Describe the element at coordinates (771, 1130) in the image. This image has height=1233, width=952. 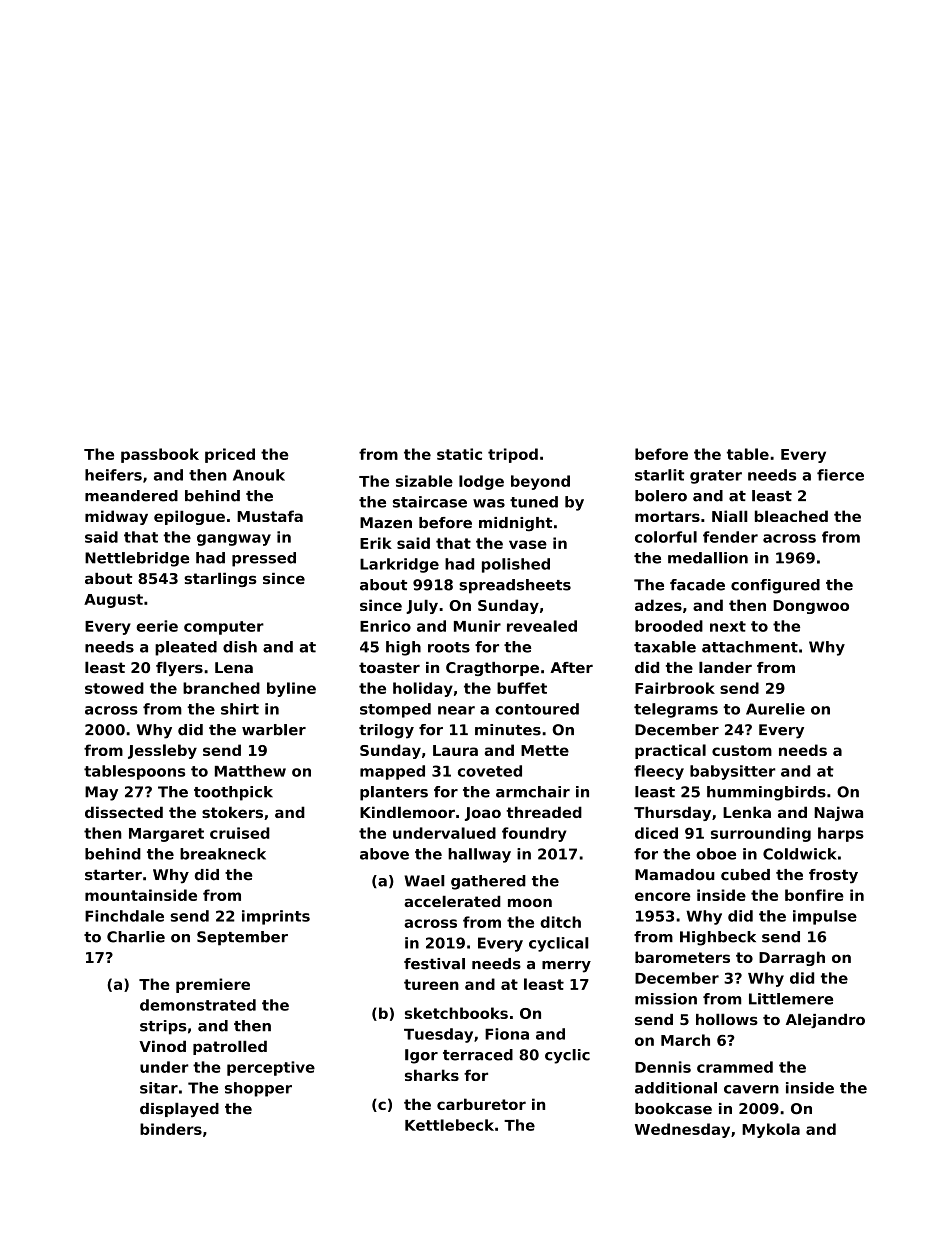
I see `Mykola` at that location.
